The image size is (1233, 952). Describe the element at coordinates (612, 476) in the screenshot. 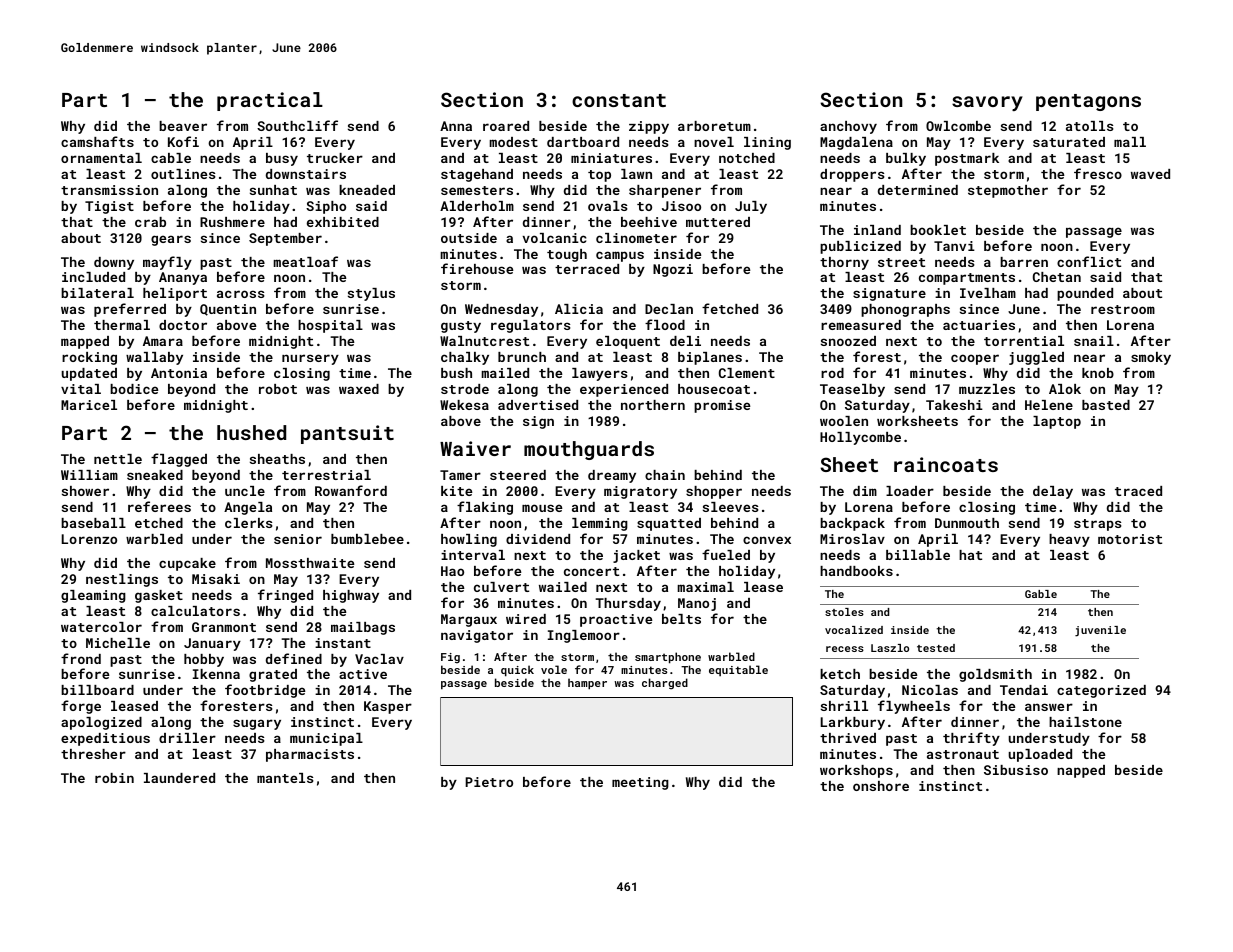

I see `dreamy` at that location.
